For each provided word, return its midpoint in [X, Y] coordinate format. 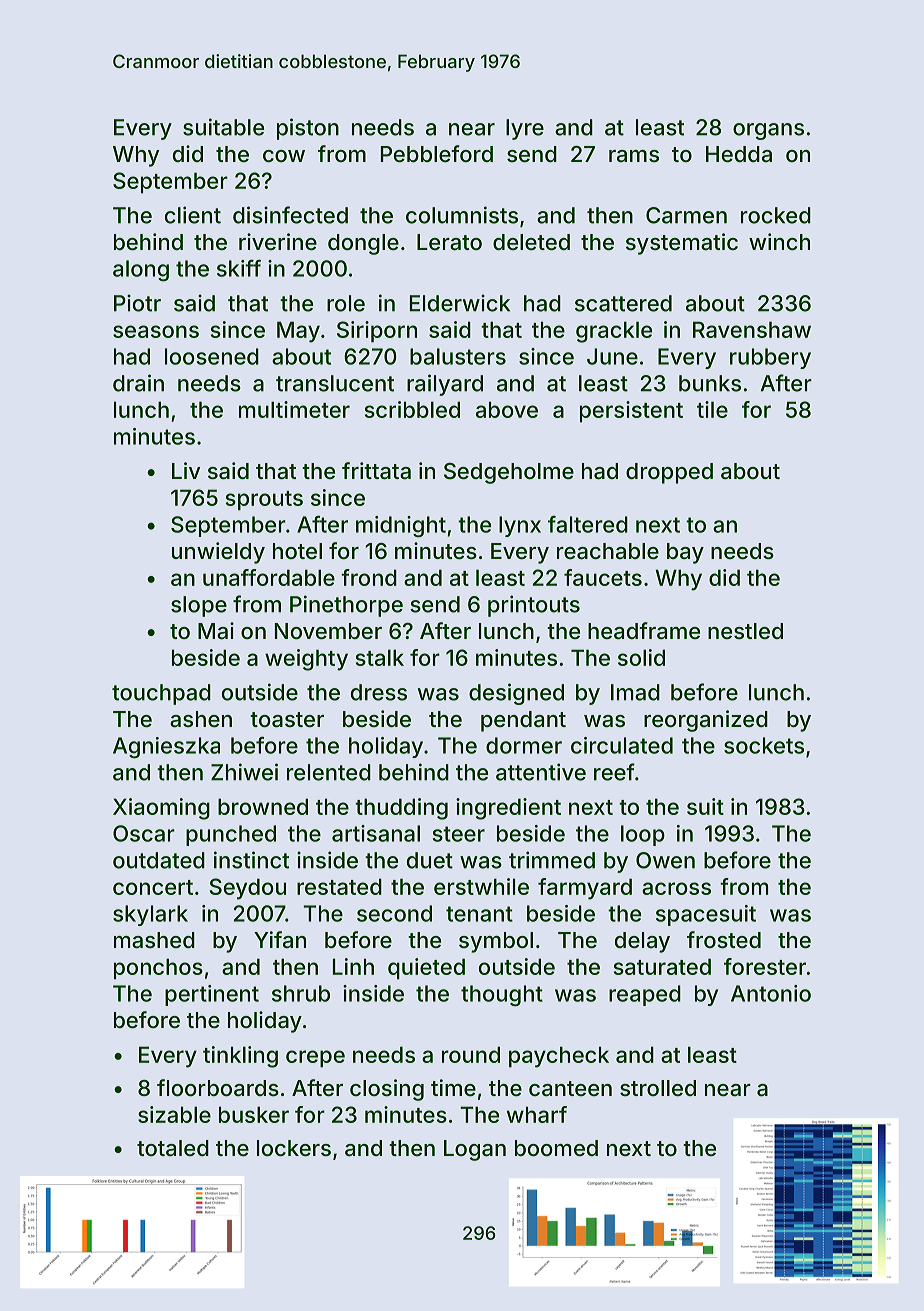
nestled [745, 631]
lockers [294, 1148]
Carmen [686, 215]
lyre [525, 129]
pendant [523, 721]
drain [138, 383]
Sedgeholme [509, 473]
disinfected [290, 215]
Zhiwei [244, 772]
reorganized [706, 721]
